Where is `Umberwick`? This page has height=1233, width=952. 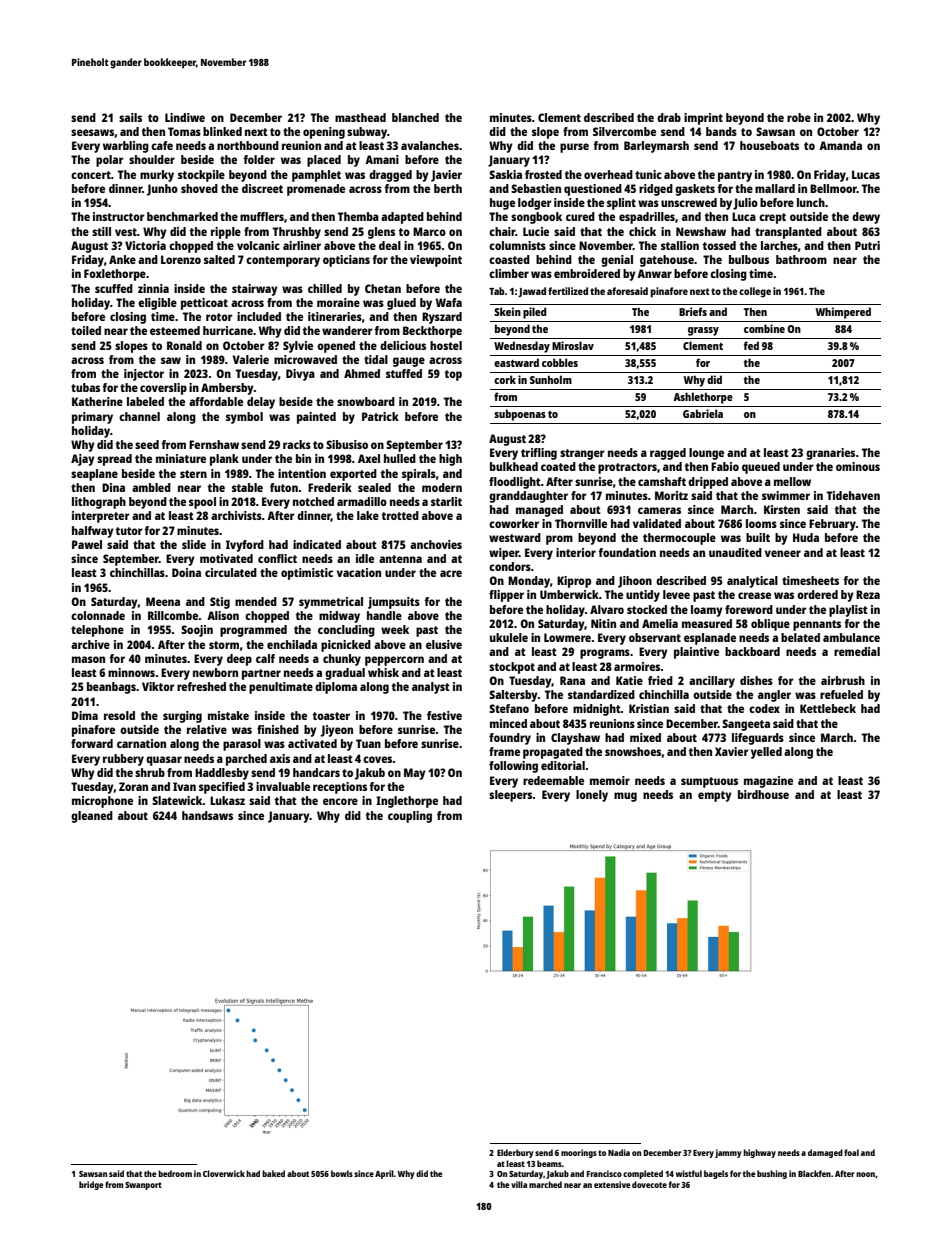 Umberwick is located at coordinates (569, 594).
